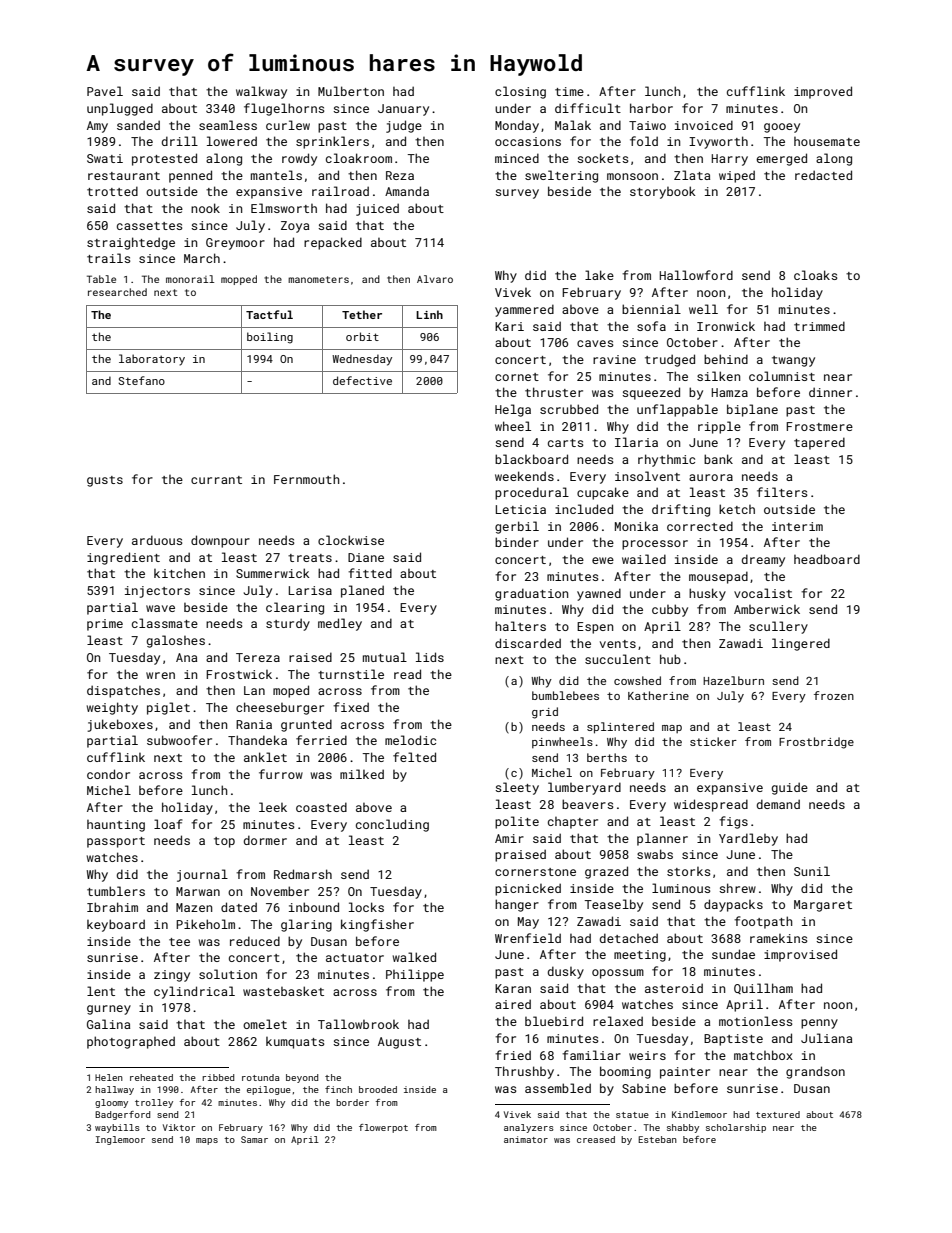 The image size is (952, 1233). Describe the element at coordinates (834, 695) in the image. I see `frozen` at that location.
